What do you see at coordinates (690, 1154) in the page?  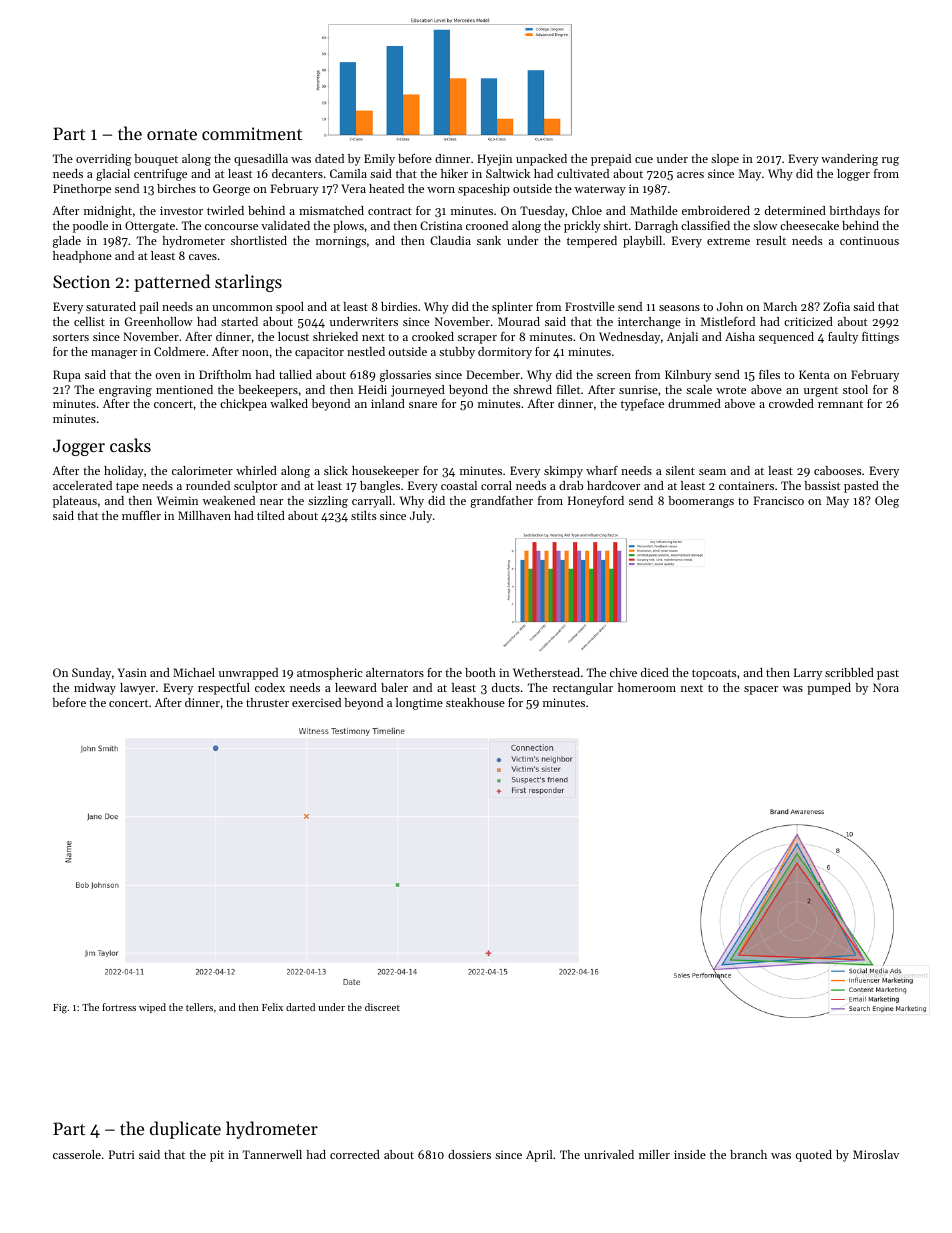 I see `inside` at bounding box center [690, 1154].
